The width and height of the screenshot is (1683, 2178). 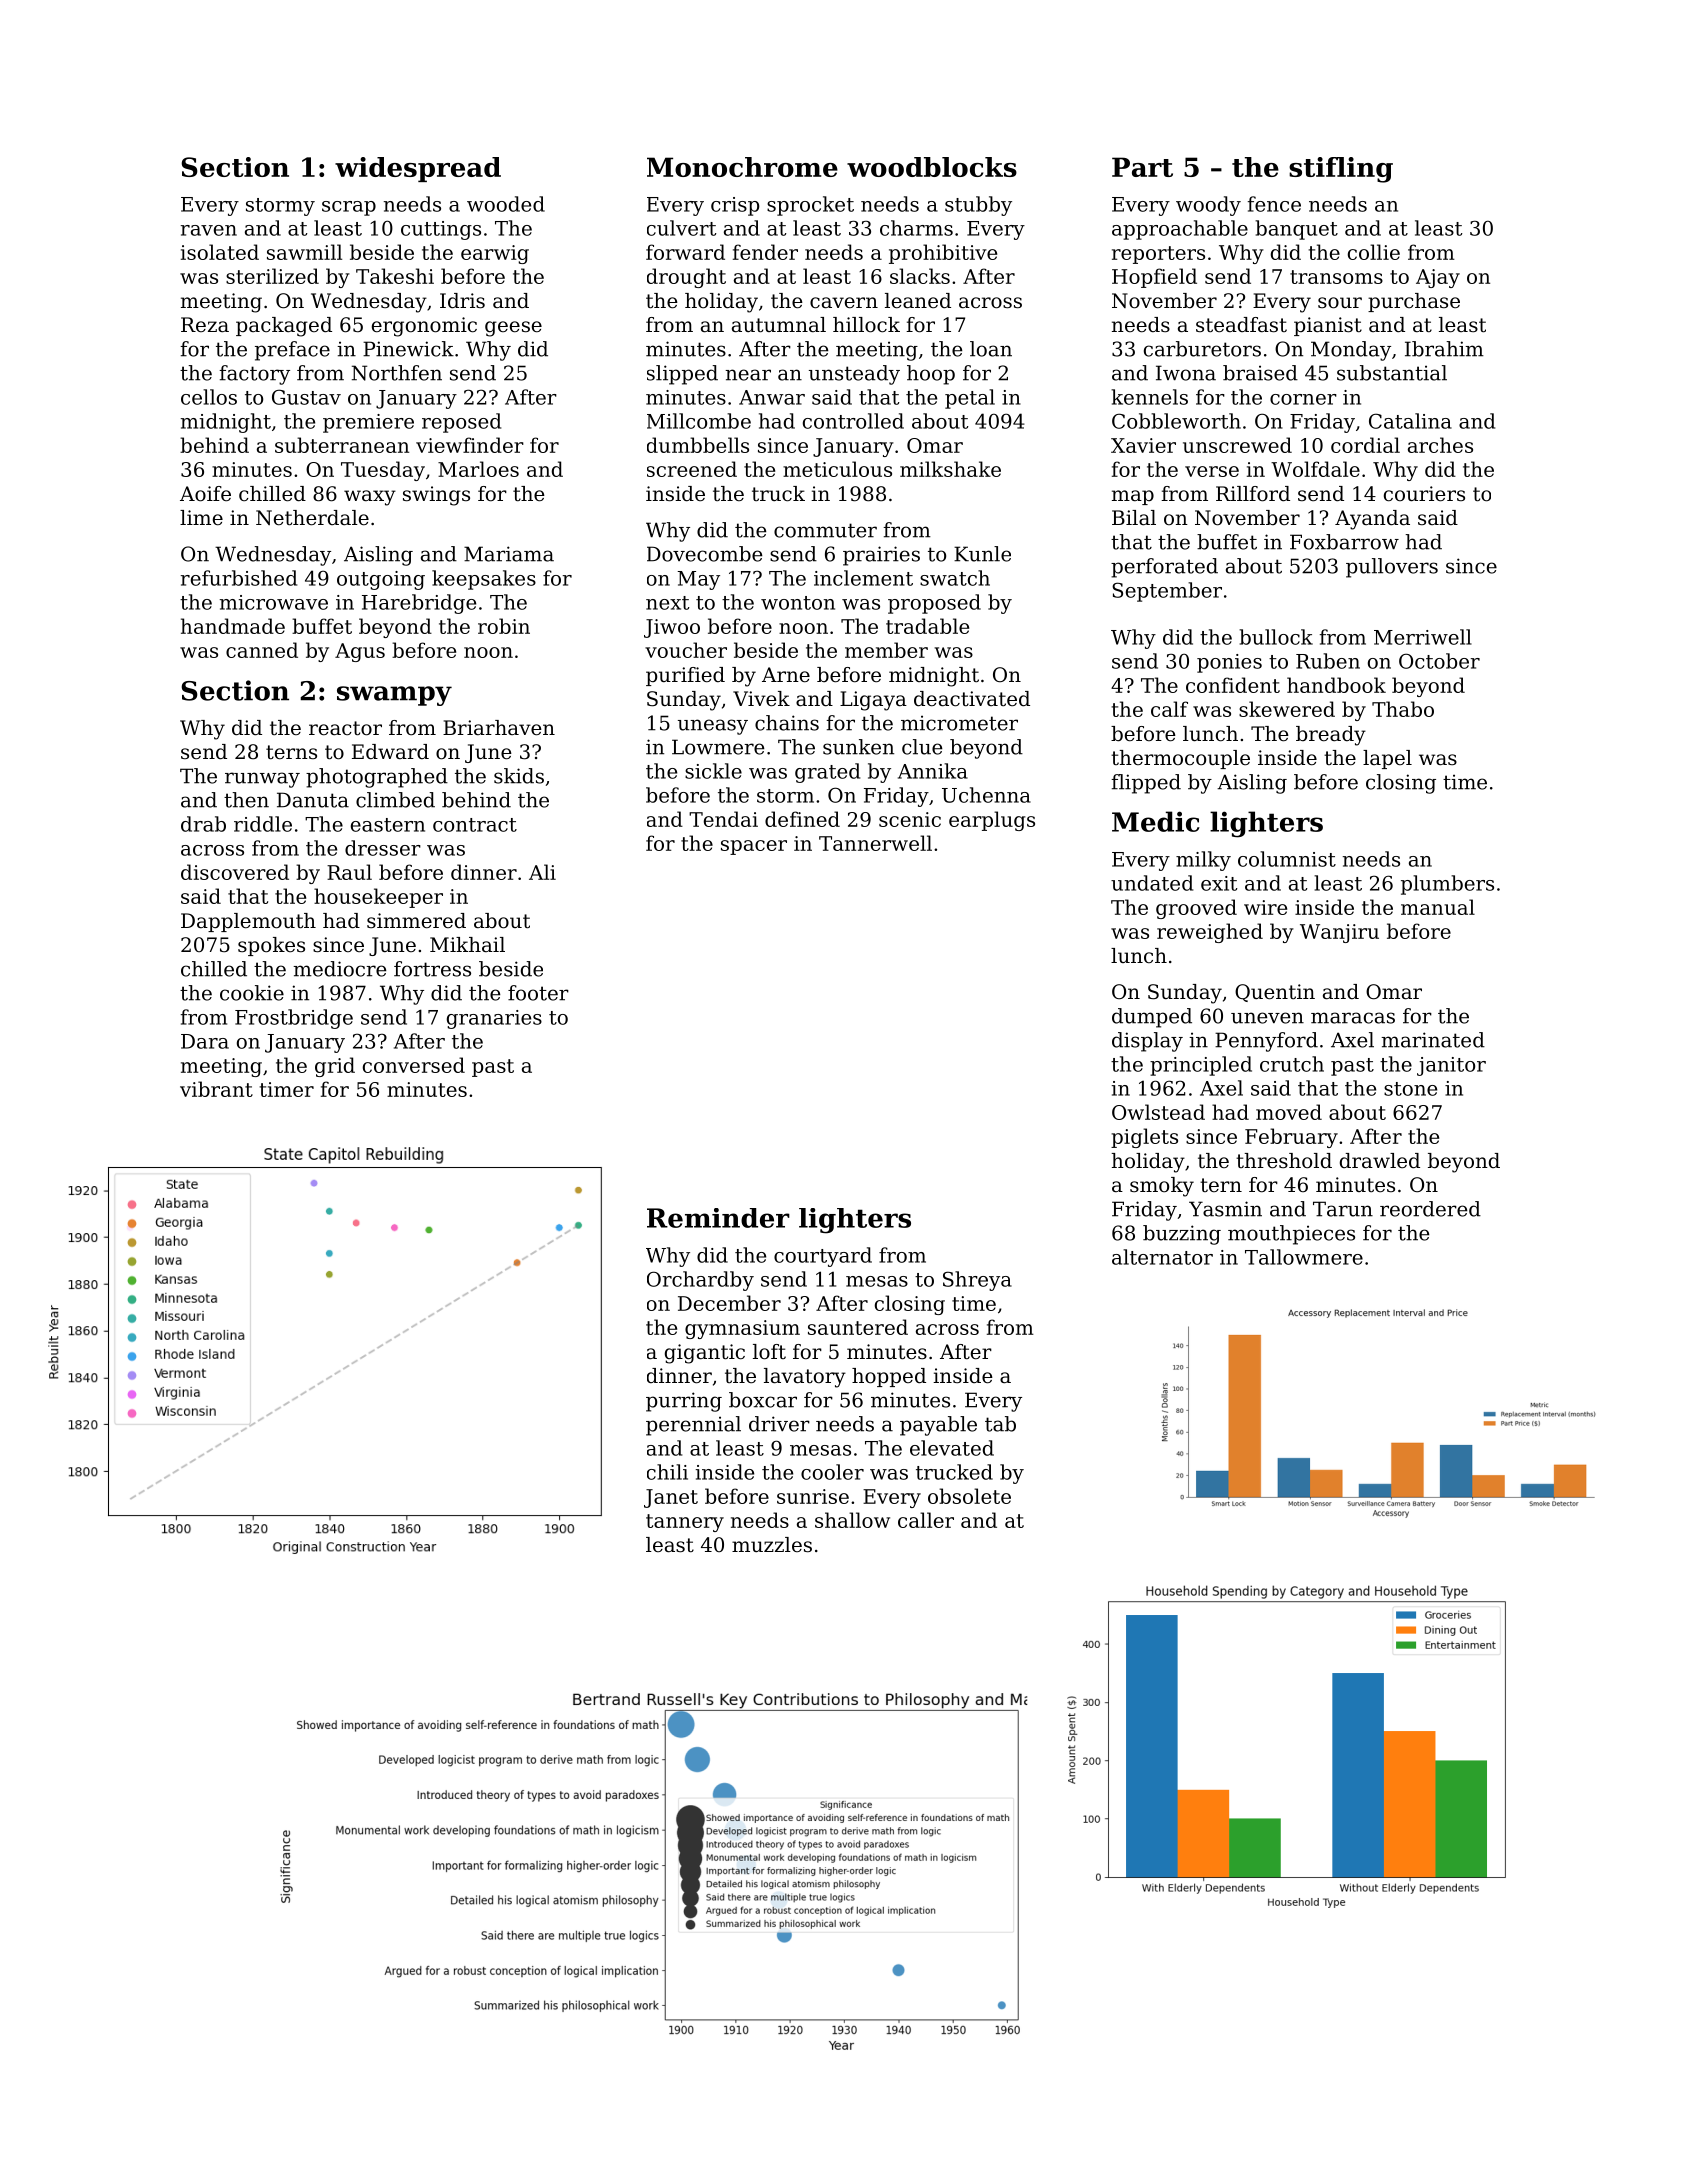 I want to click on stifling, so click(x=1341, y=170).
